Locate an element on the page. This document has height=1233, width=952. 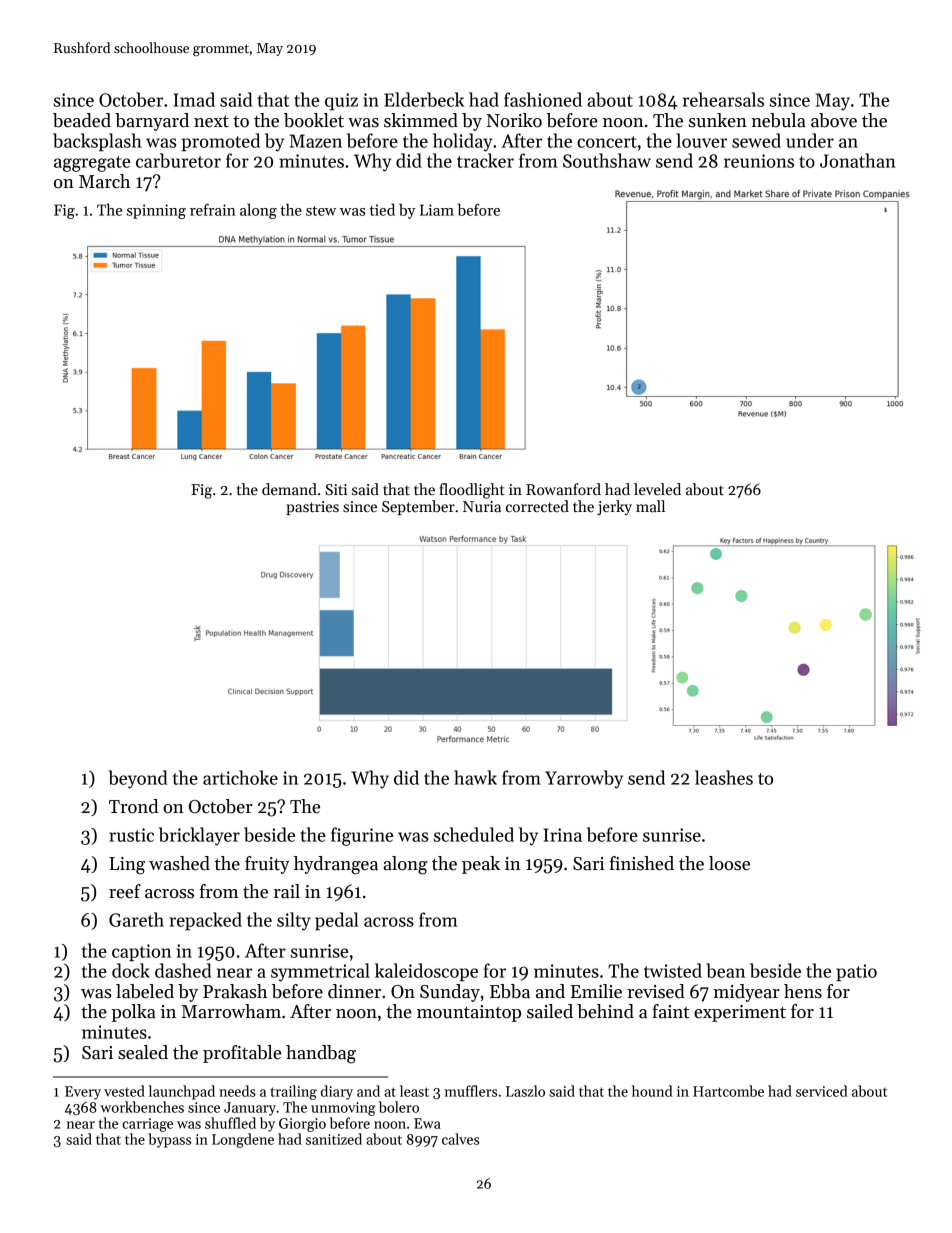
rehearsals is located at coordinates (723, 99).
